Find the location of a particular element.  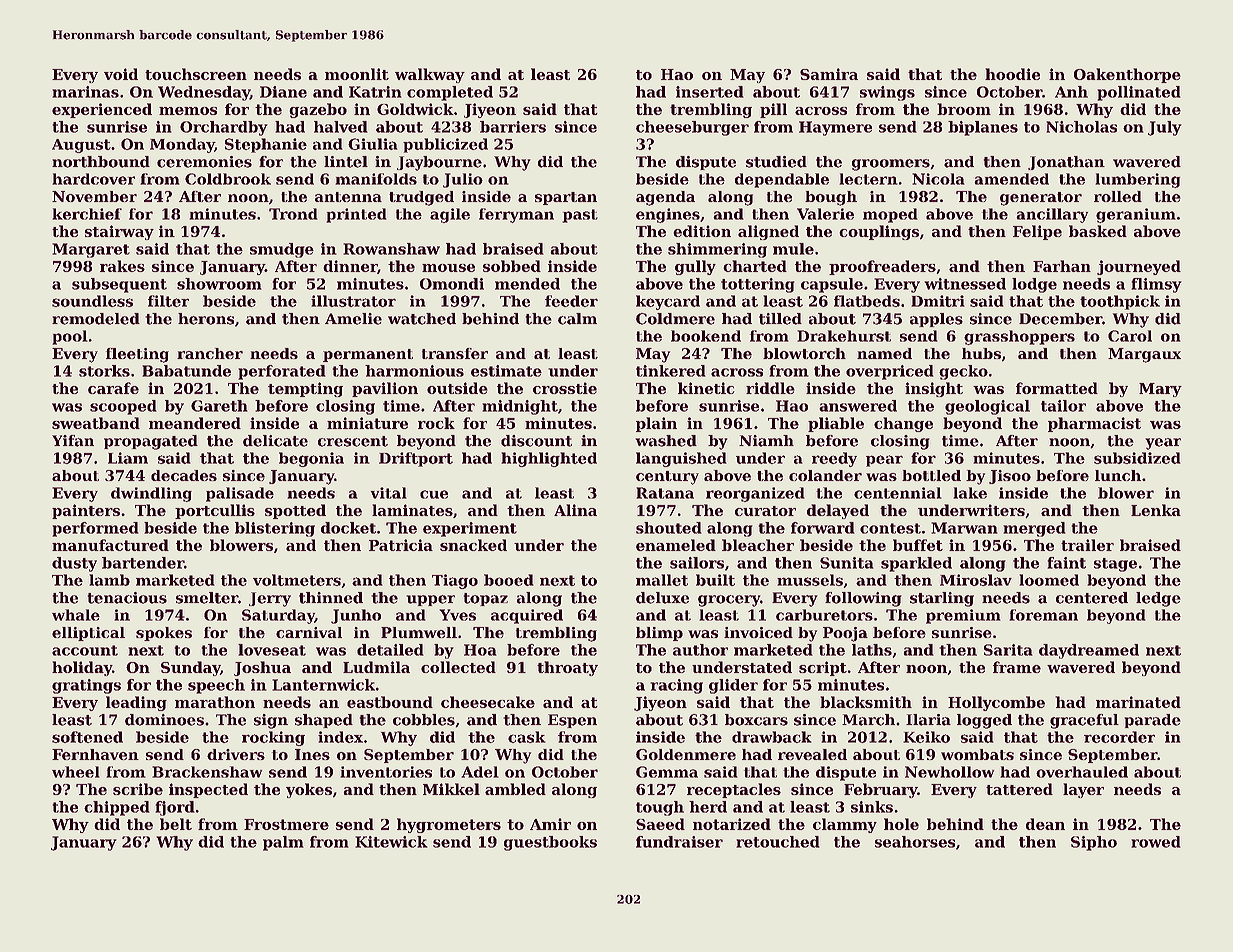

Lenka is located at coordinates (1156, 510).
